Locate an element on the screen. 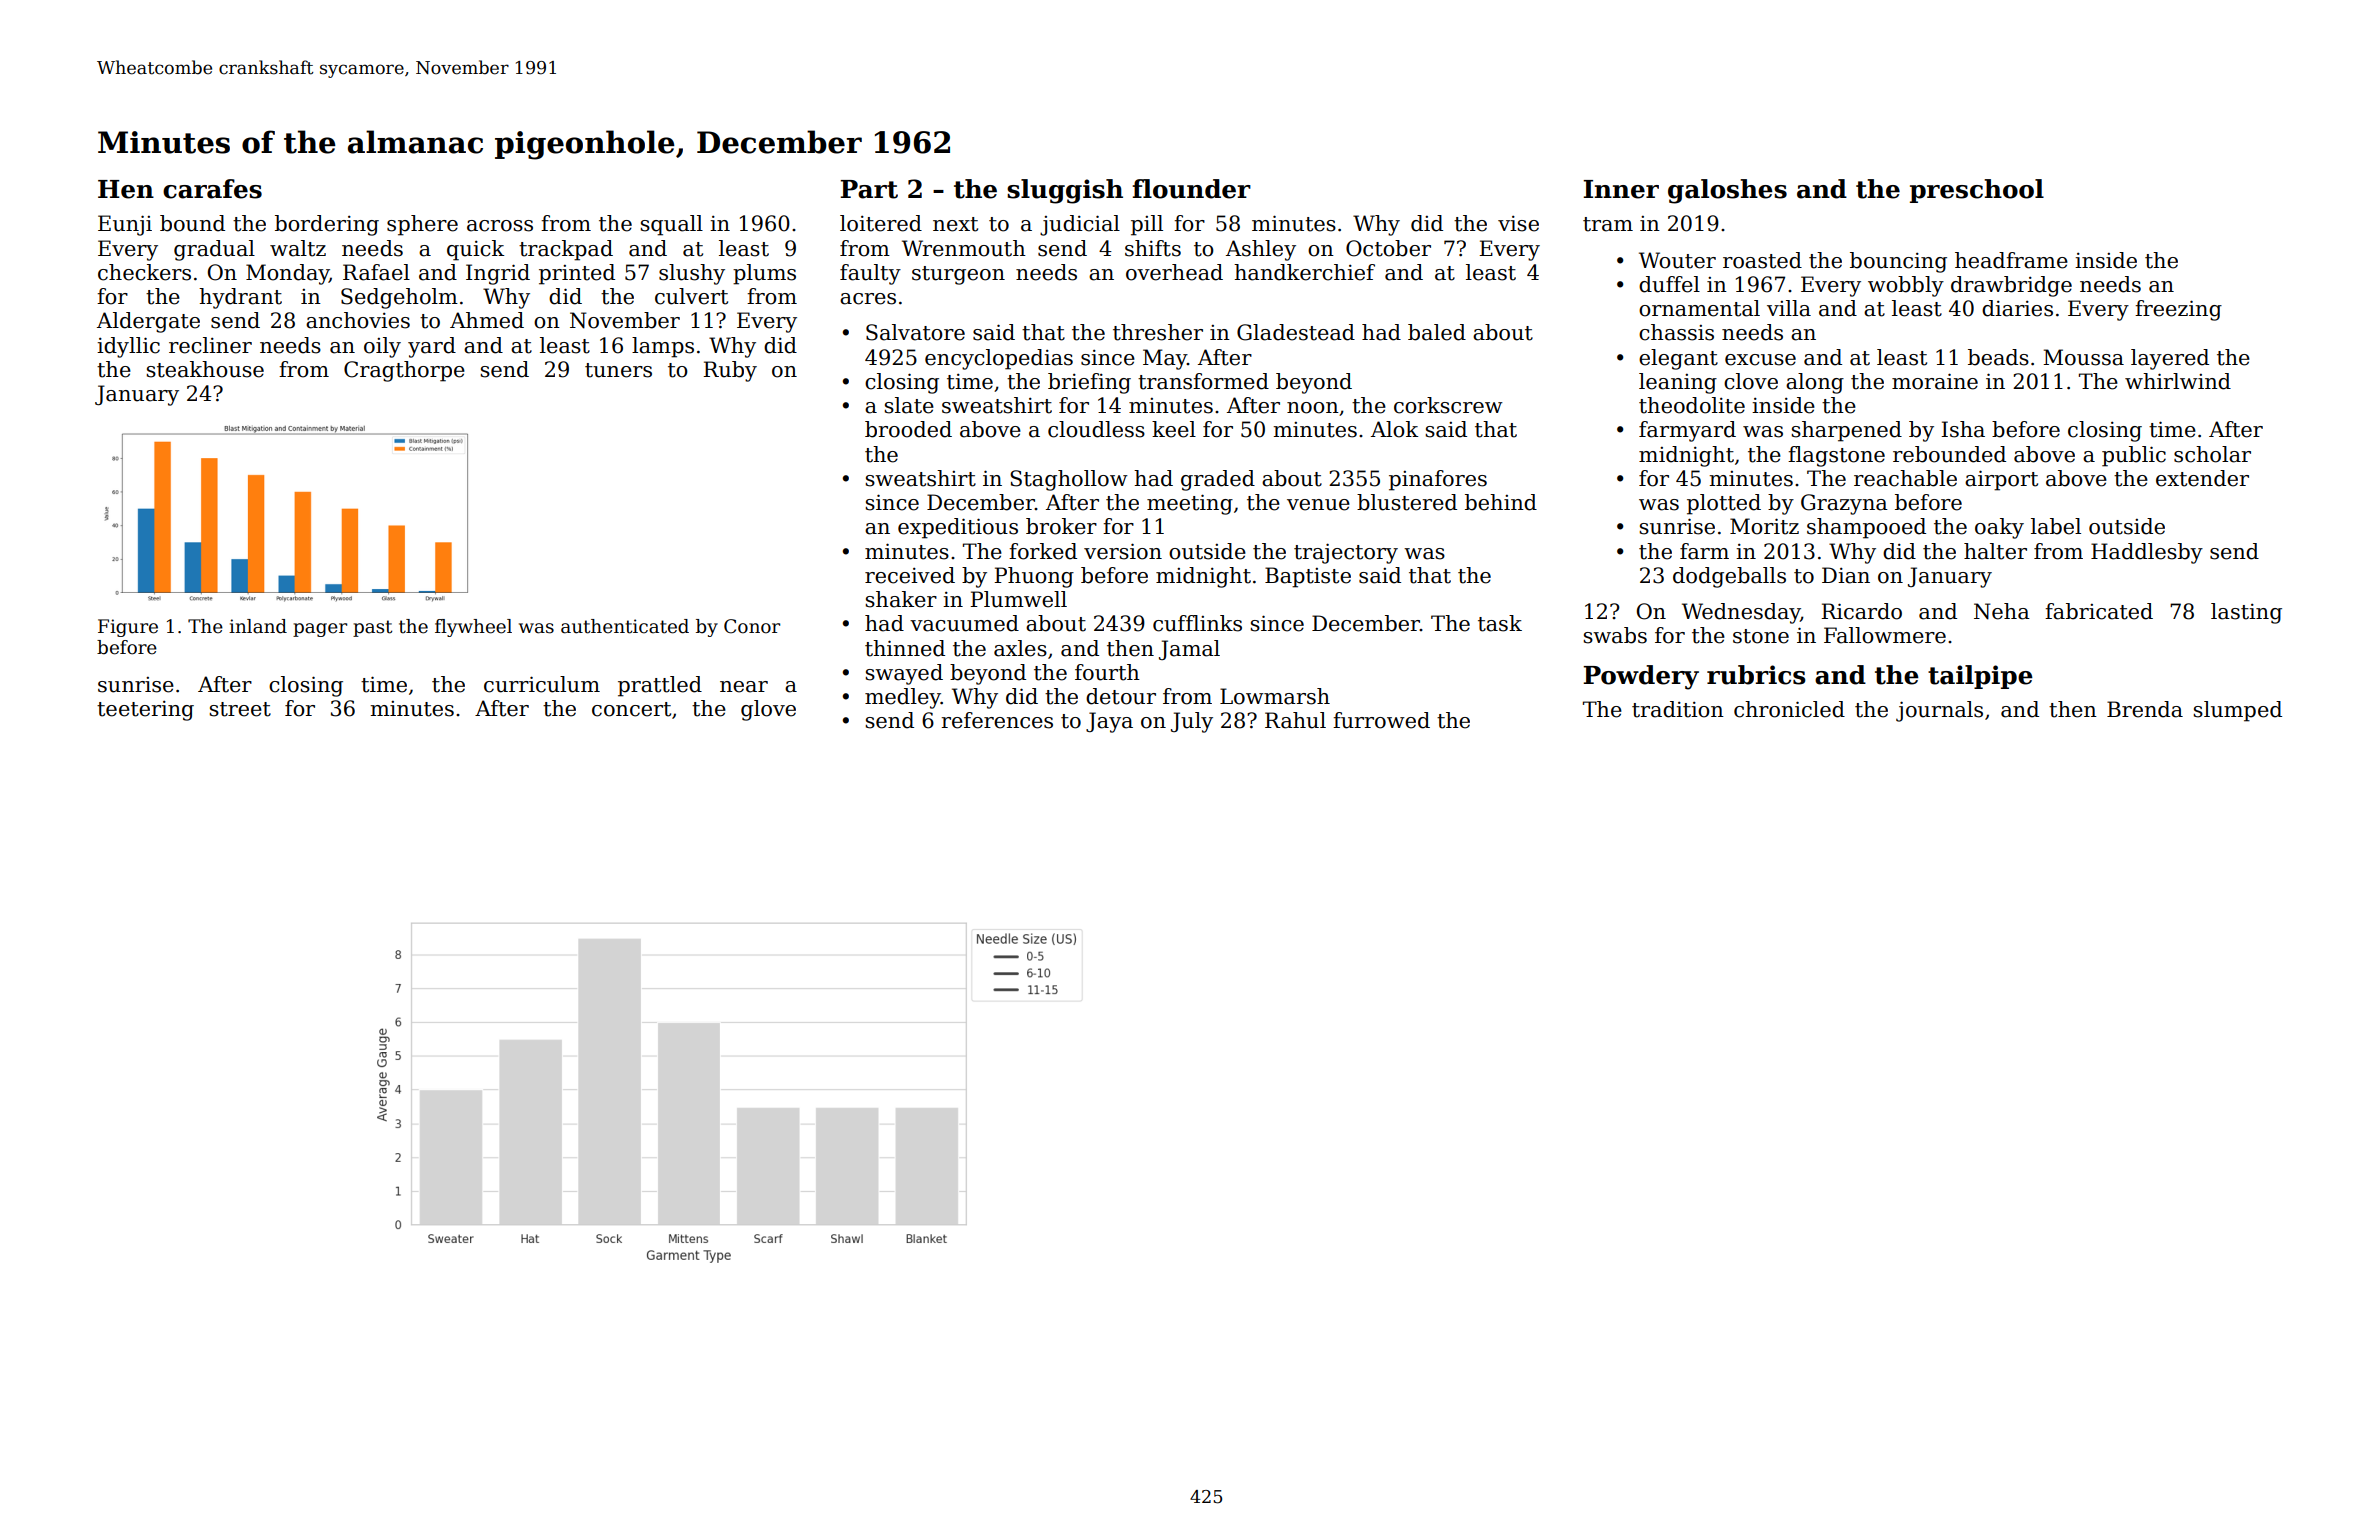 Image resolution: width=2380 pixels, height=1540 pixels. Haddlesby is located at coordinates (2147, 553).
